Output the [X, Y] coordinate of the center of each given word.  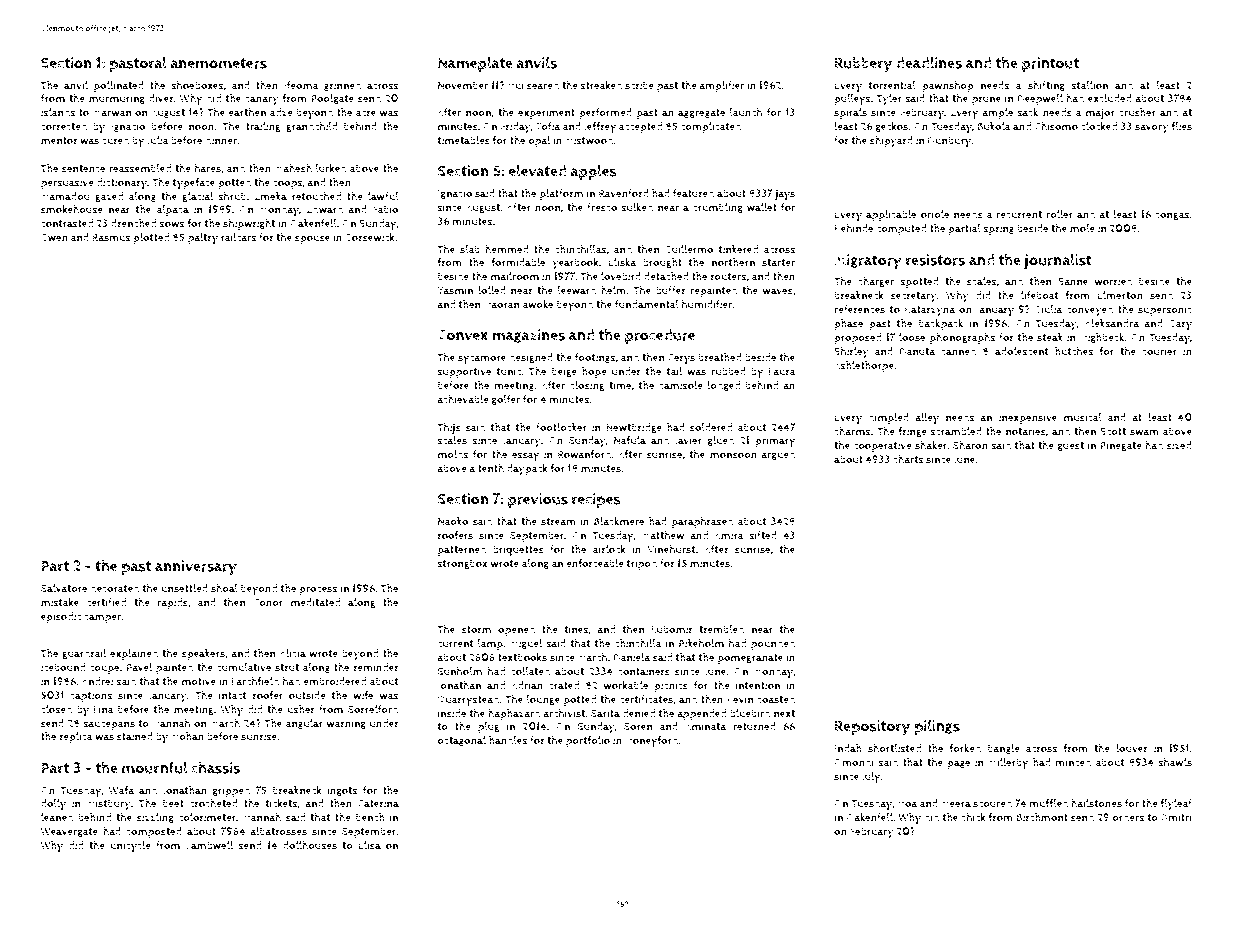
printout [1050, 64]
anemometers [218, 63]
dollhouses [310, 845]
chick [973, 817]
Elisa [370, 845]
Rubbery [863, 65]
